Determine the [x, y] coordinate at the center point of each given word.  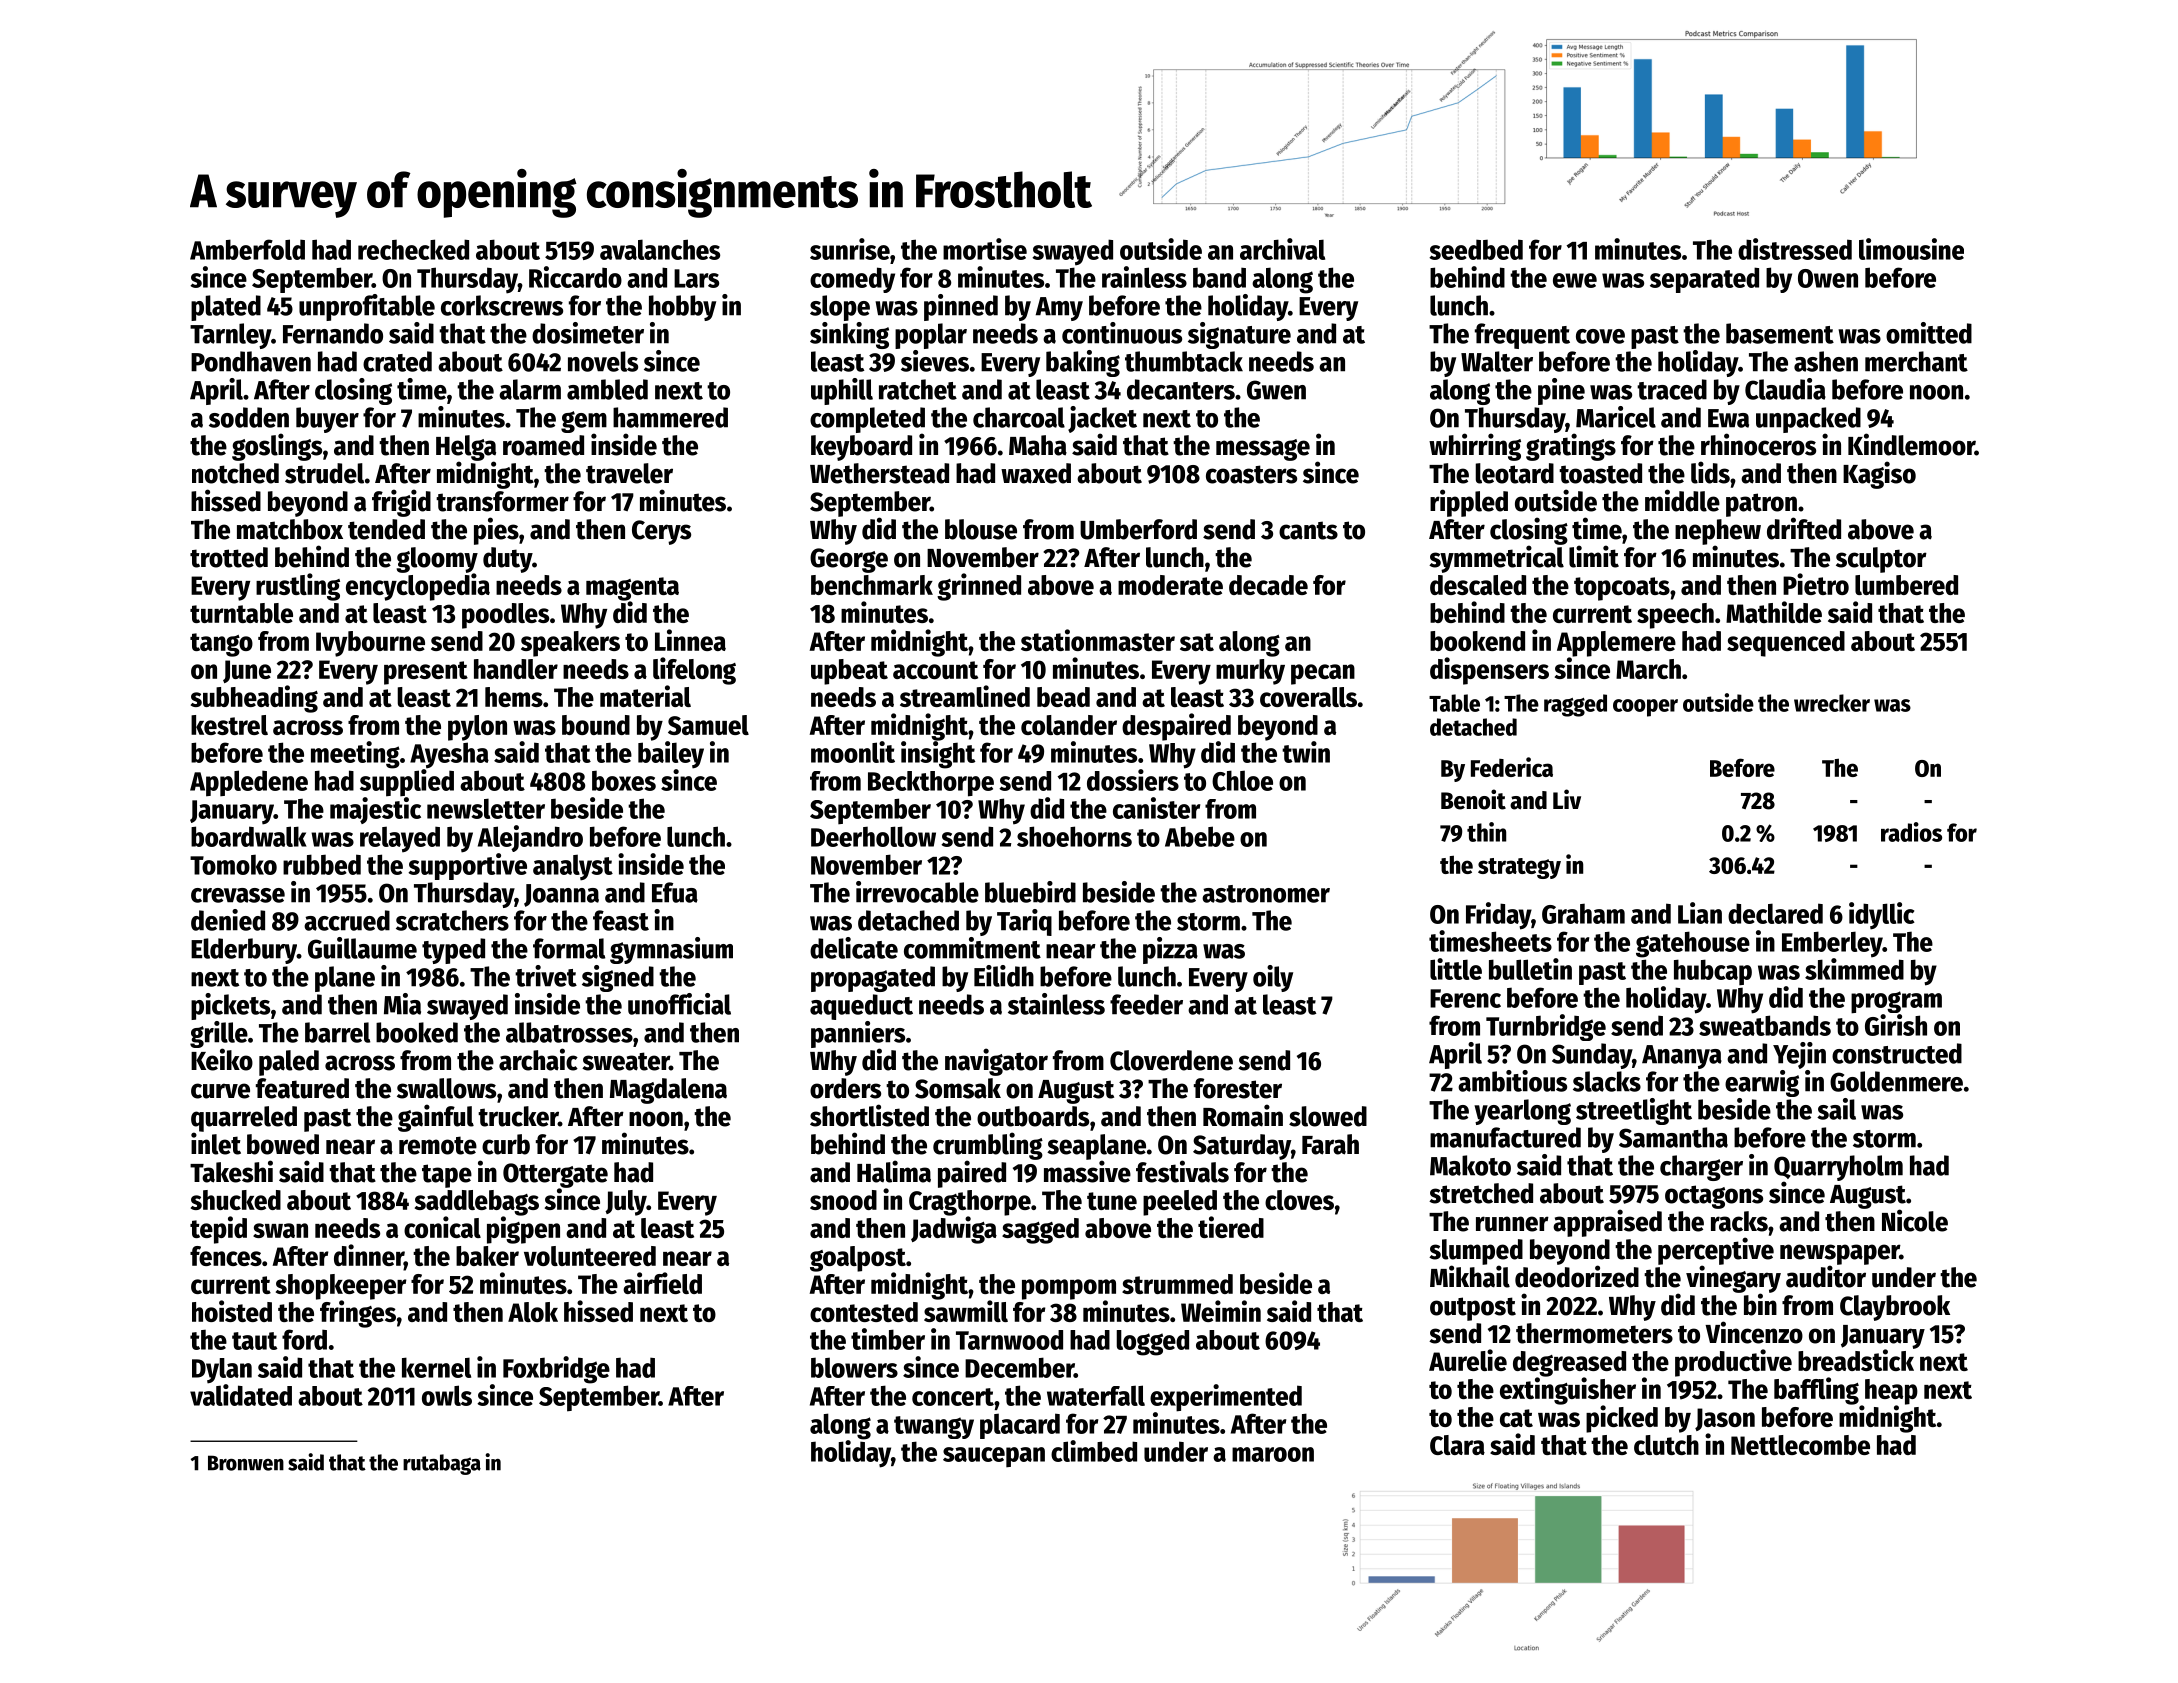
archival [1282, 249]
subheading [254, 699]
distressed [1795, 249]
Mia [402, 1004]
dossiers [1133, 780]
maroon [1273, 1454]
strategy [1519, 868]
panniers [858, 1034]
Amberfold [247, 249]
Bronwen [246, 1463]
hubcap [1713, 972]
